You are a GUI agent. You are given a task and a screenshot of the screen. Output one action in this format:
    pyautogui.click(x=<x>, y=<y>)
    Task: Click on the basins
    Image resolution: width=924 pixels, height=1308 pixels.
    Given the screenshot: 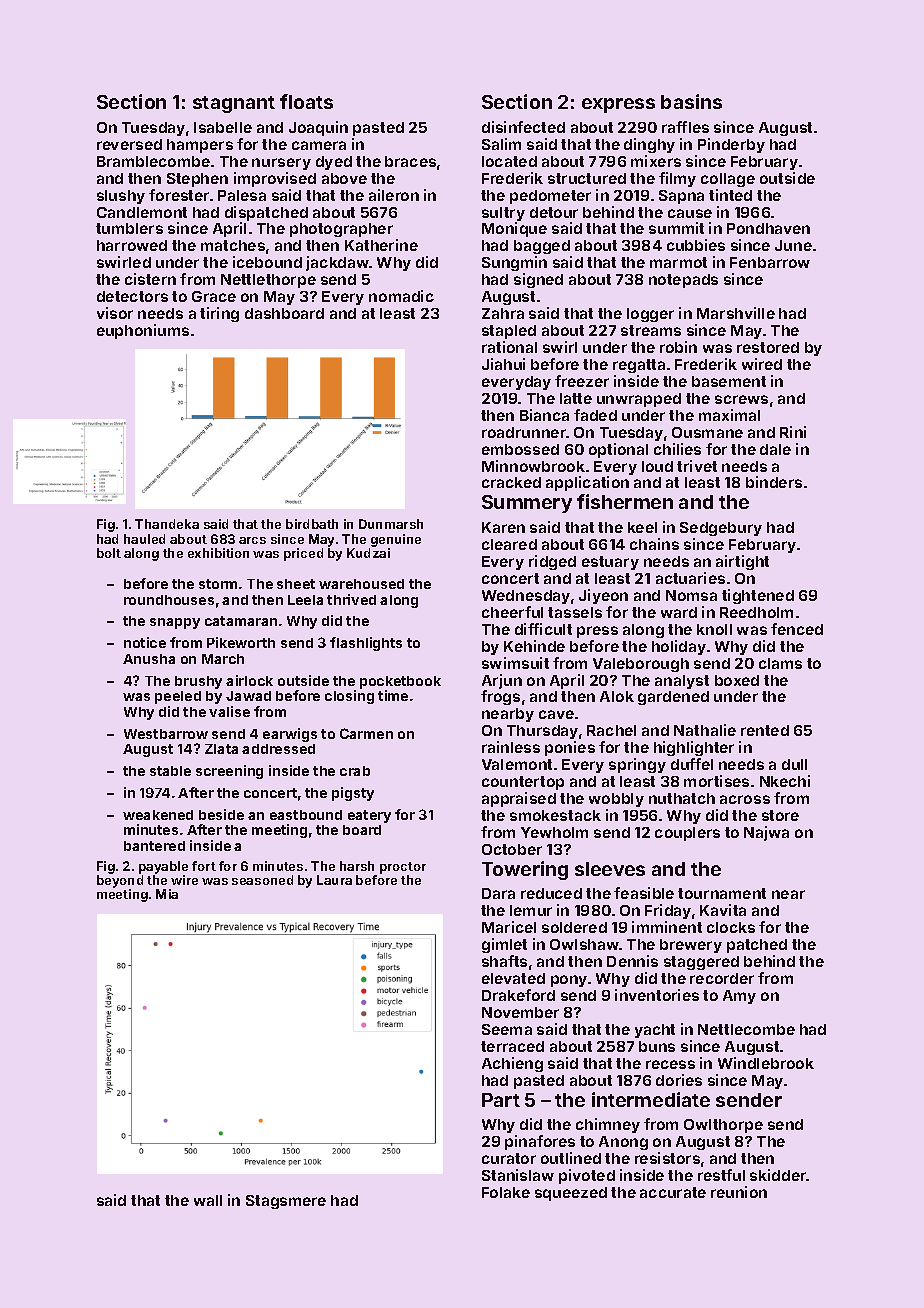 What is the action you would take?
    pyautogui.click(x=691, y=101)
